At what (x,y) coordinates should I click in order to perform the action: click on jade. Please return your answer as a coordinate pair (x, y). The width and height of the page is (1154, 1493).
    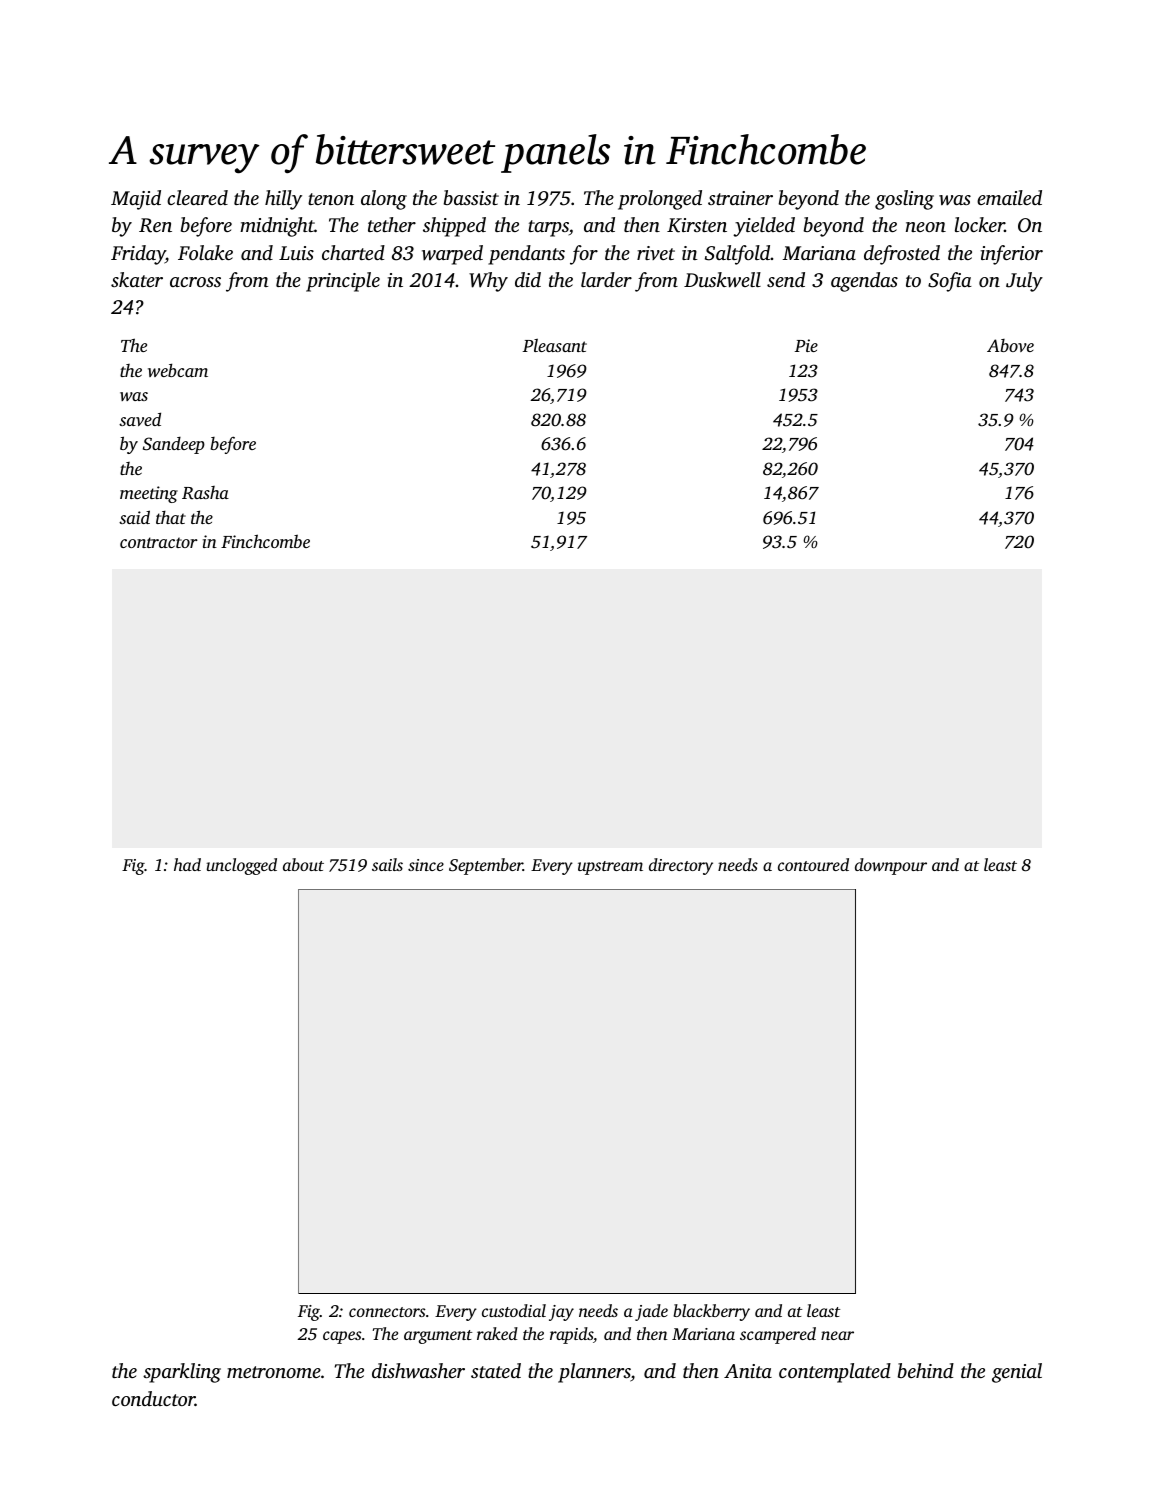
    Looking at the image, I should click on (651, 1312).
